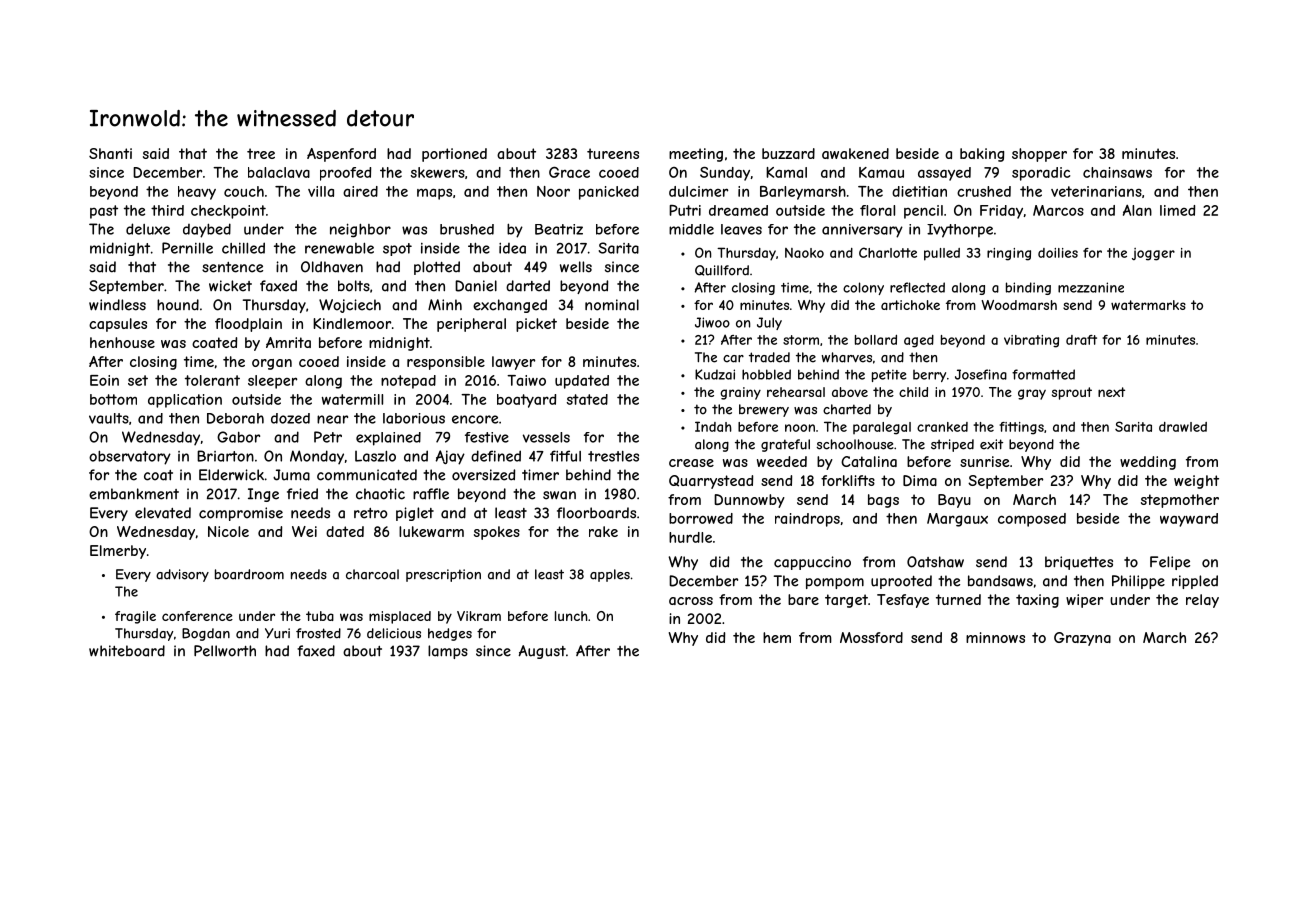 Image resolution: width=1308 pixels, height=924 pixels. I want to click on lamps, so click(448, 652).
